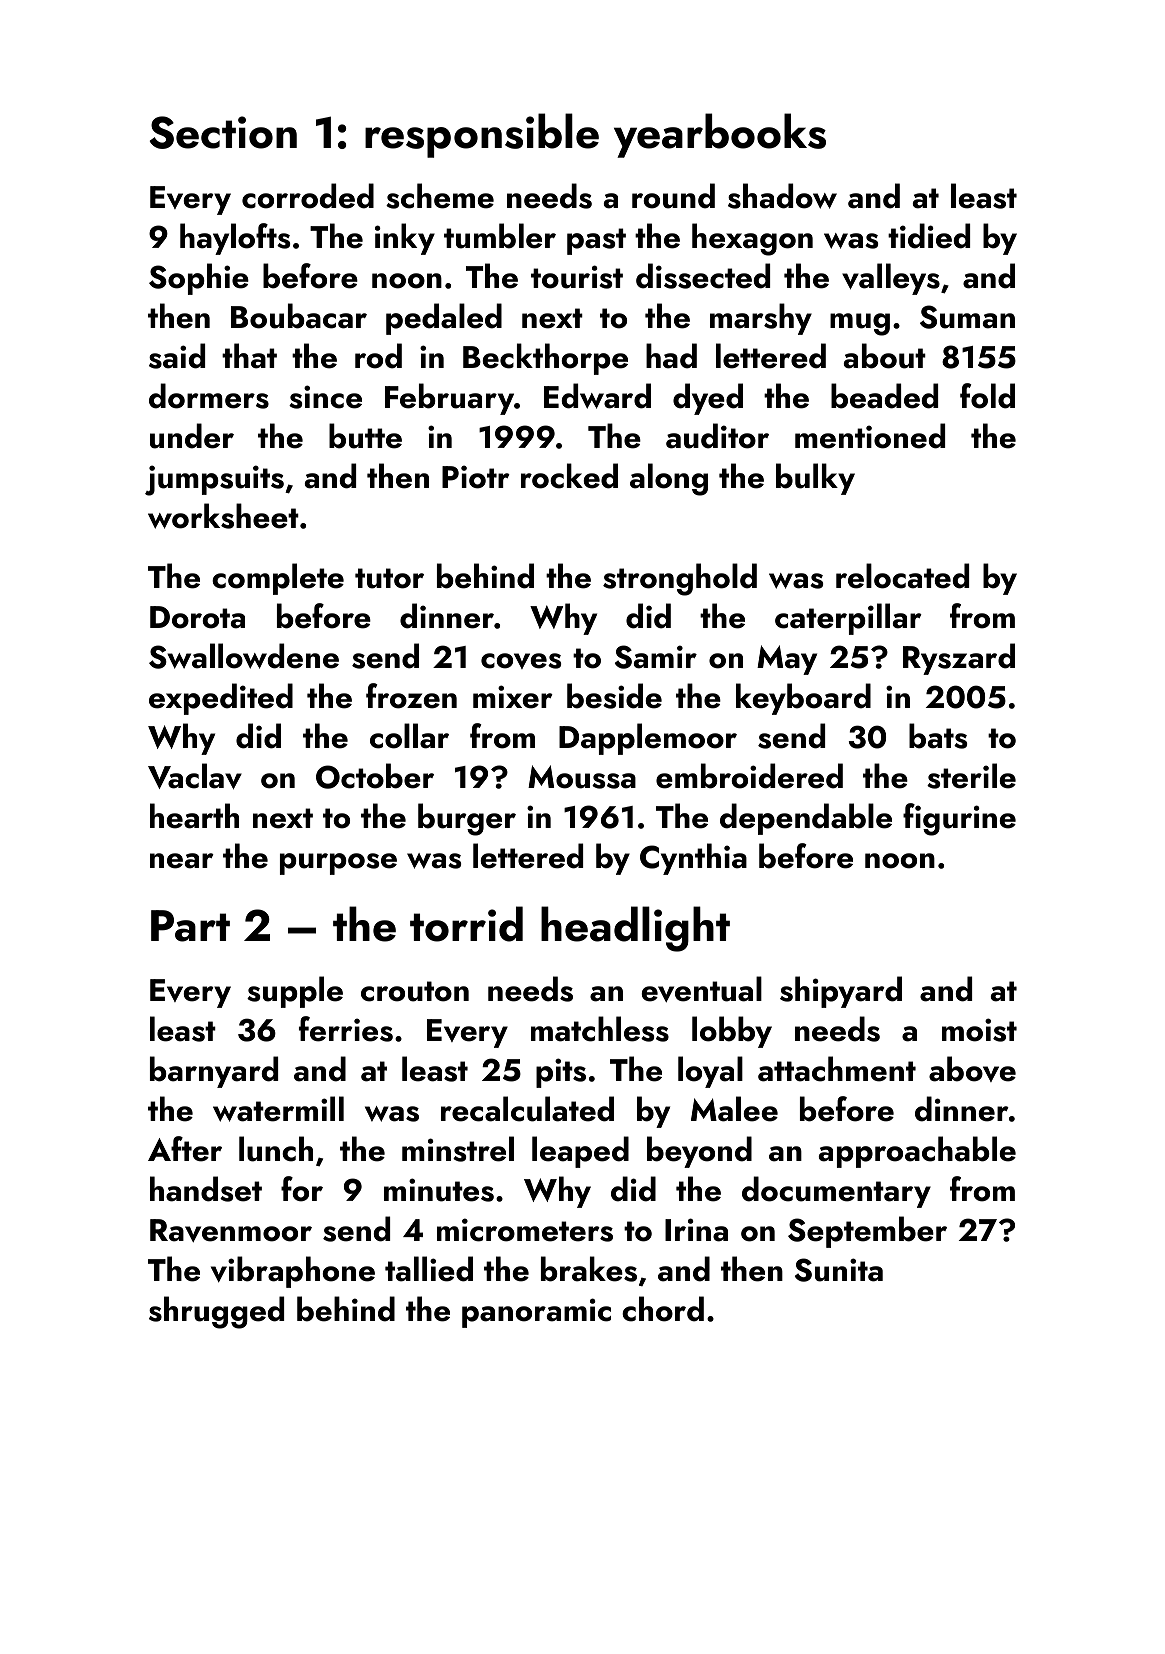 The height and width of the page is (1654, 1165). I want to click on pits, so click(561, 1073).
